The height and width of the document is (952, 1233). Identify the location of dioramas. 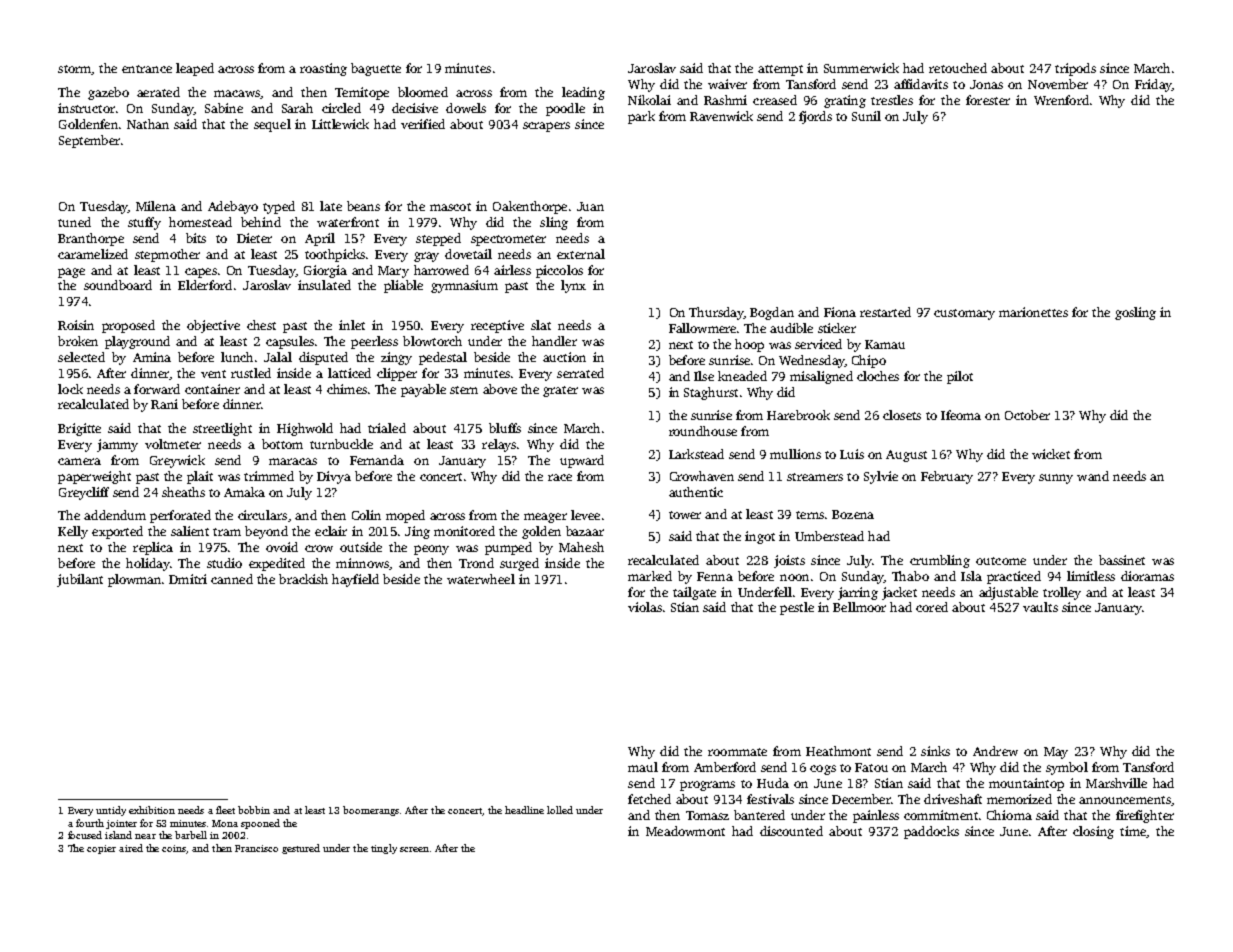
(1147, 576).
